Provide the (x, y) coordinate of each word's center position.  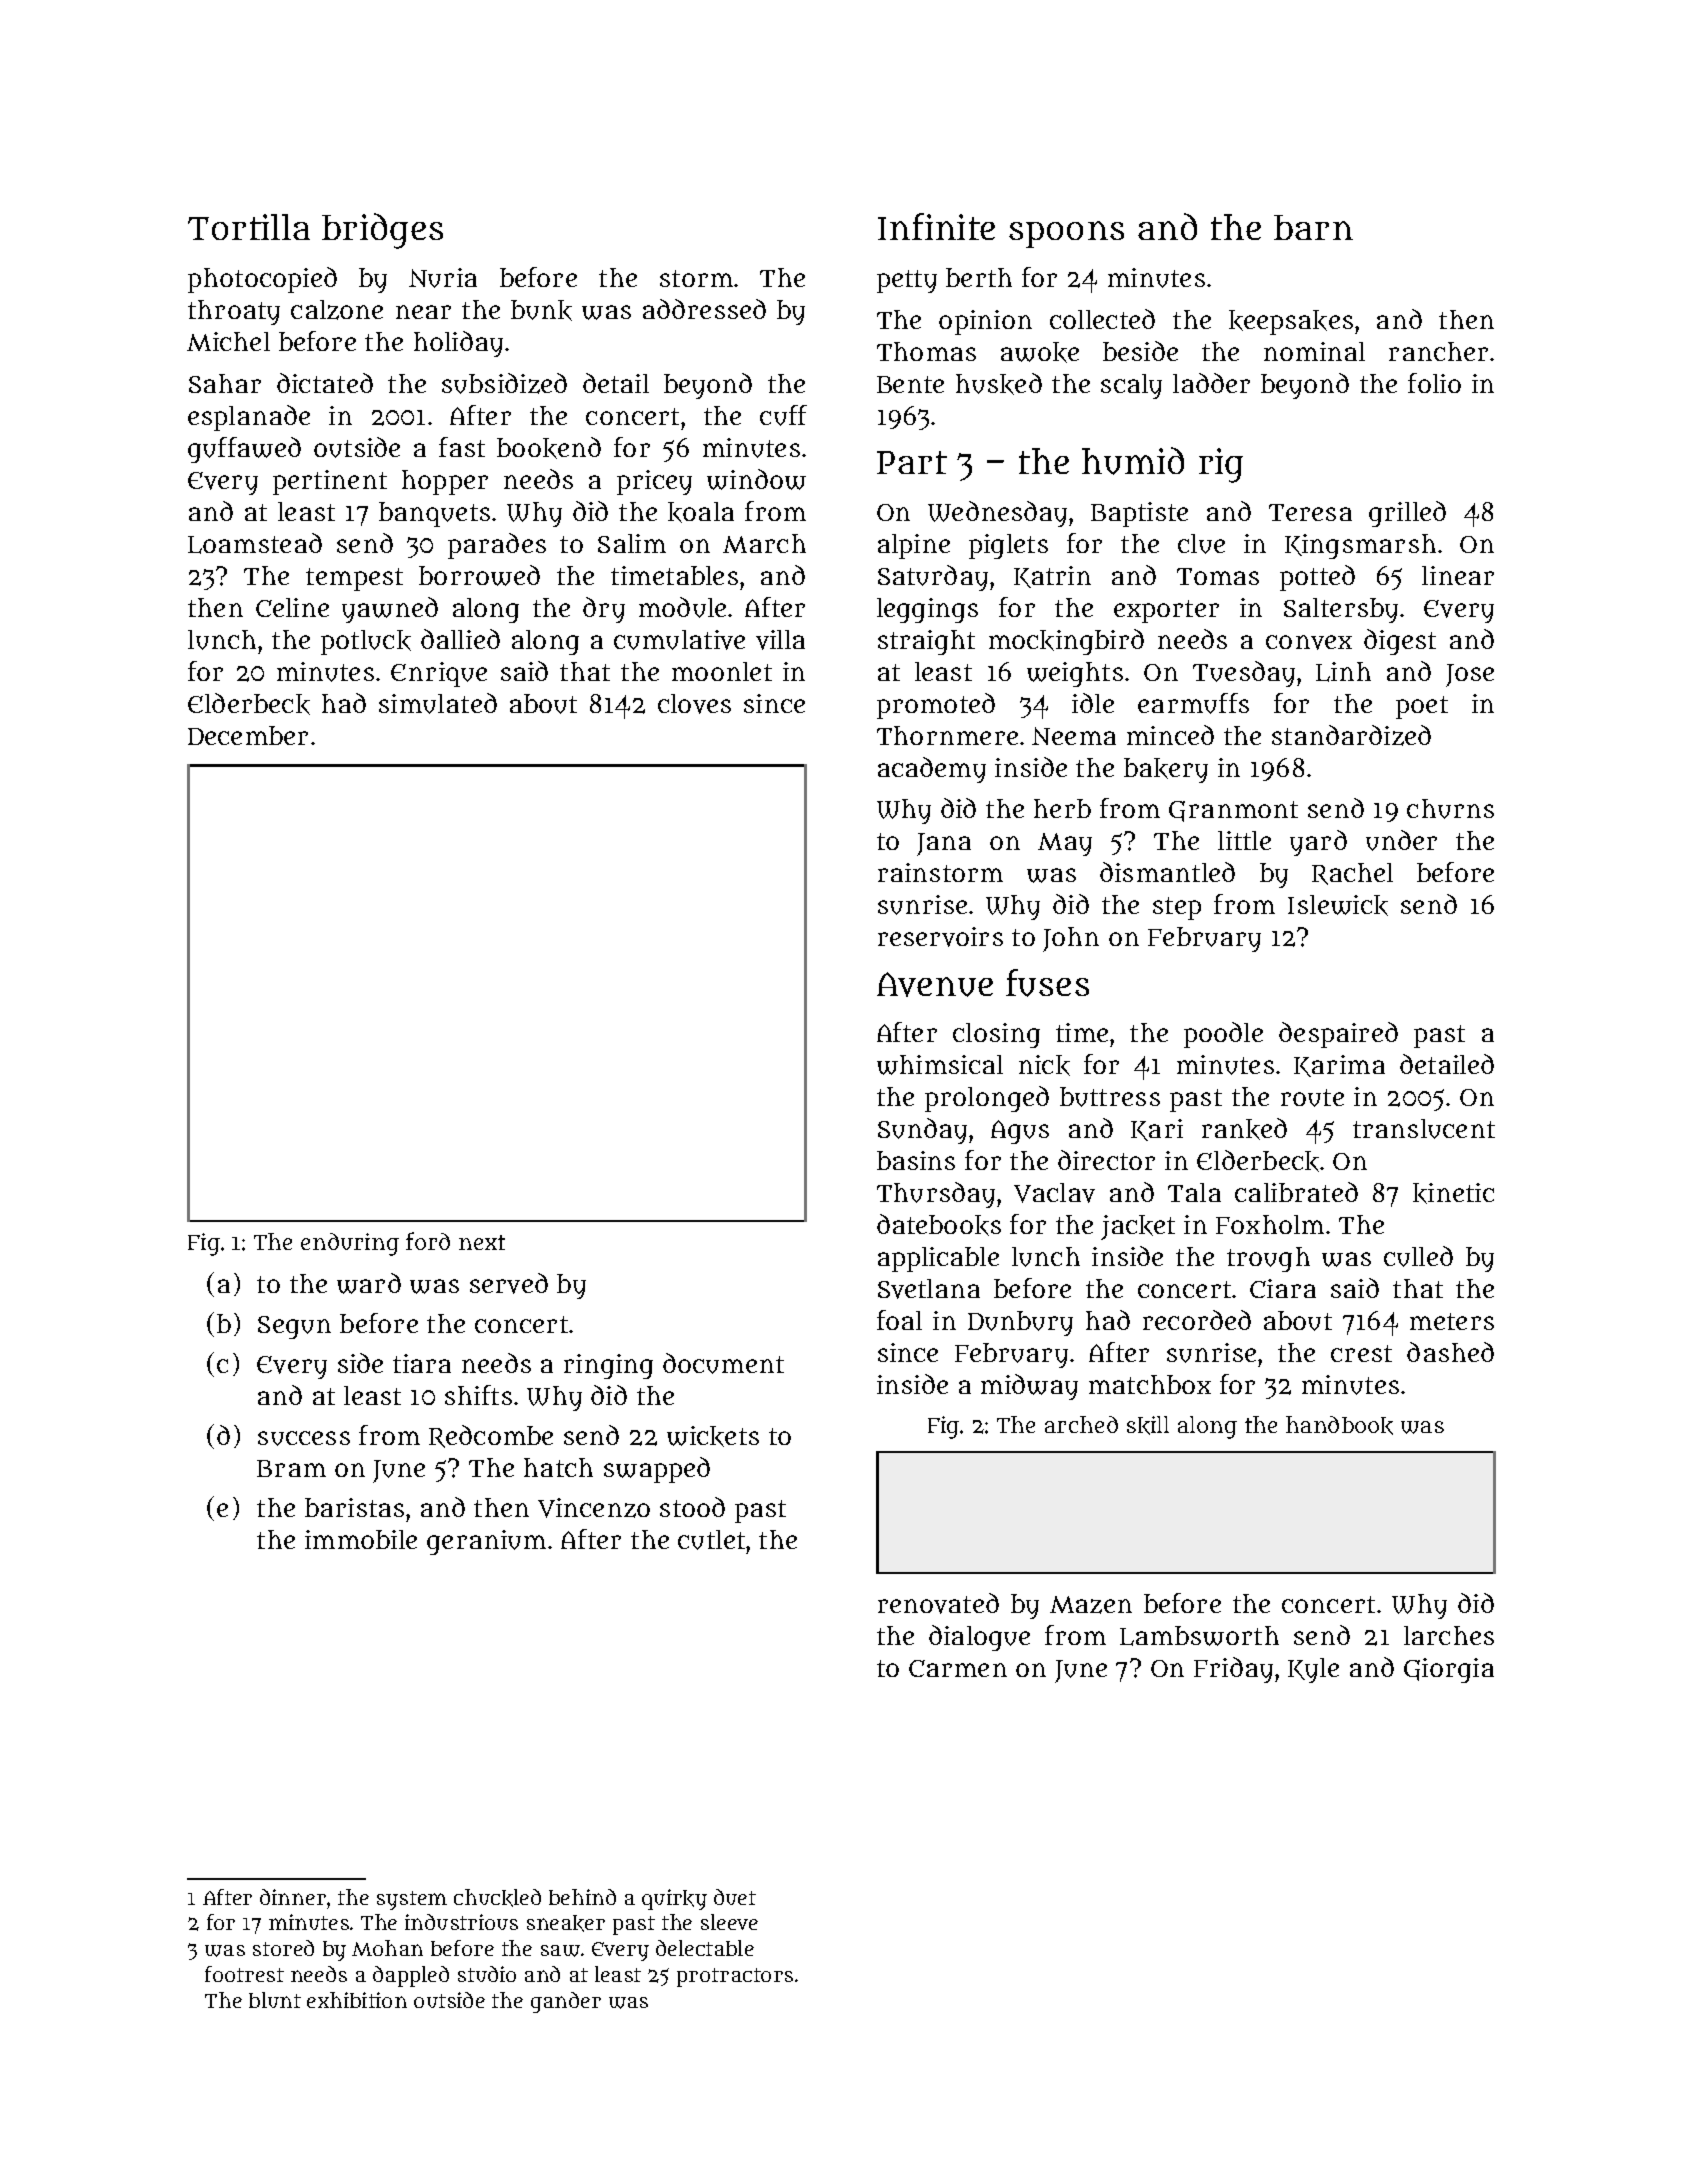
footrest (244, 1974)
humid (1133, 461)
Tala (1194, 1192)
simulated (438, 703)
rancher (1438, 351)
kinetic (1453, 1193)
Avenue (935, 984)
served (509, 1283)
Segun (294, 1327)
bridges (382, 231)
